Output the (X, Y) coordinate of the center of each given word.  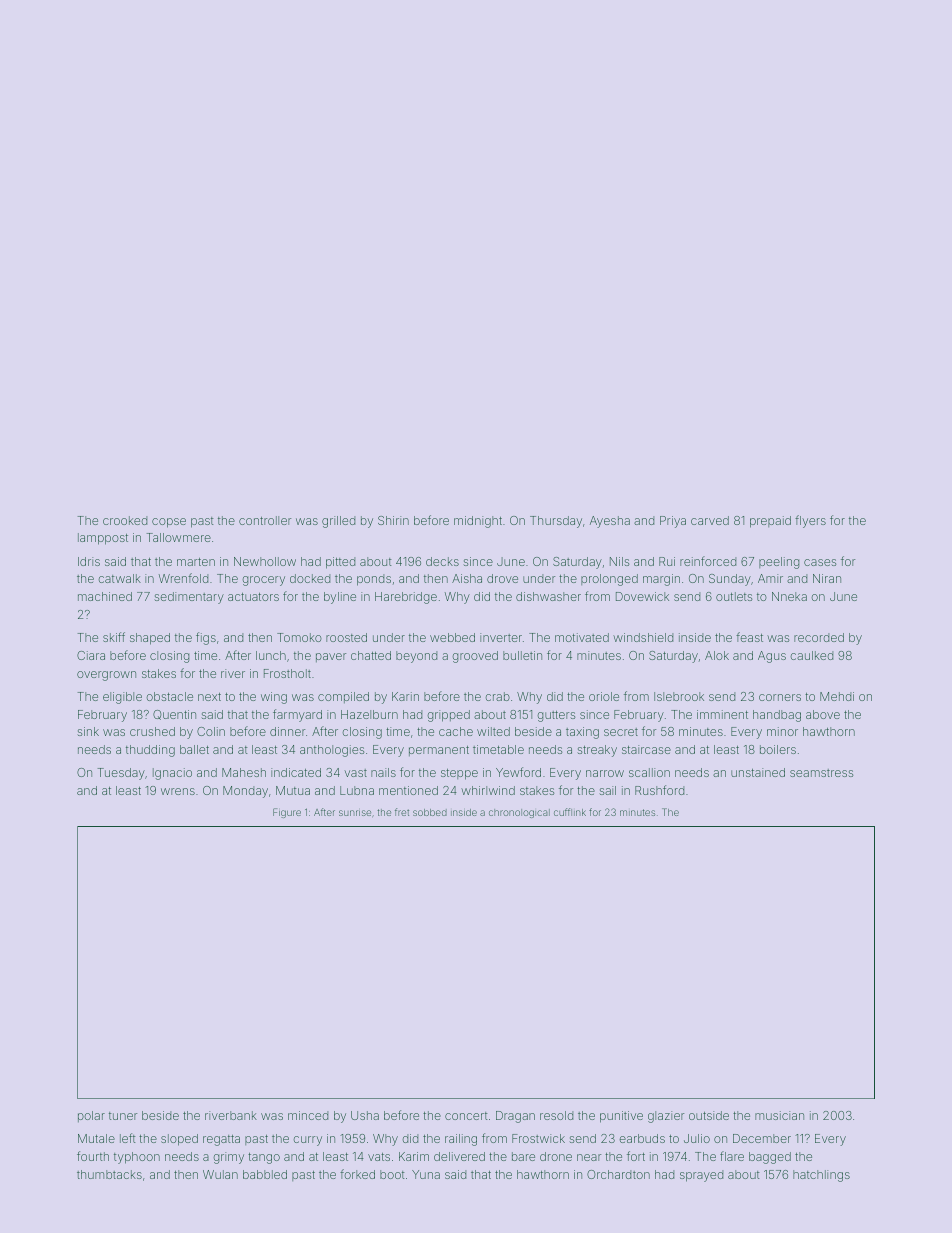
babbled (265, 1174)
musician (779, 1115)
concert (466, 1116)
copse (169, 523)
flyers (810, 521)
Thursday (556, 522)
